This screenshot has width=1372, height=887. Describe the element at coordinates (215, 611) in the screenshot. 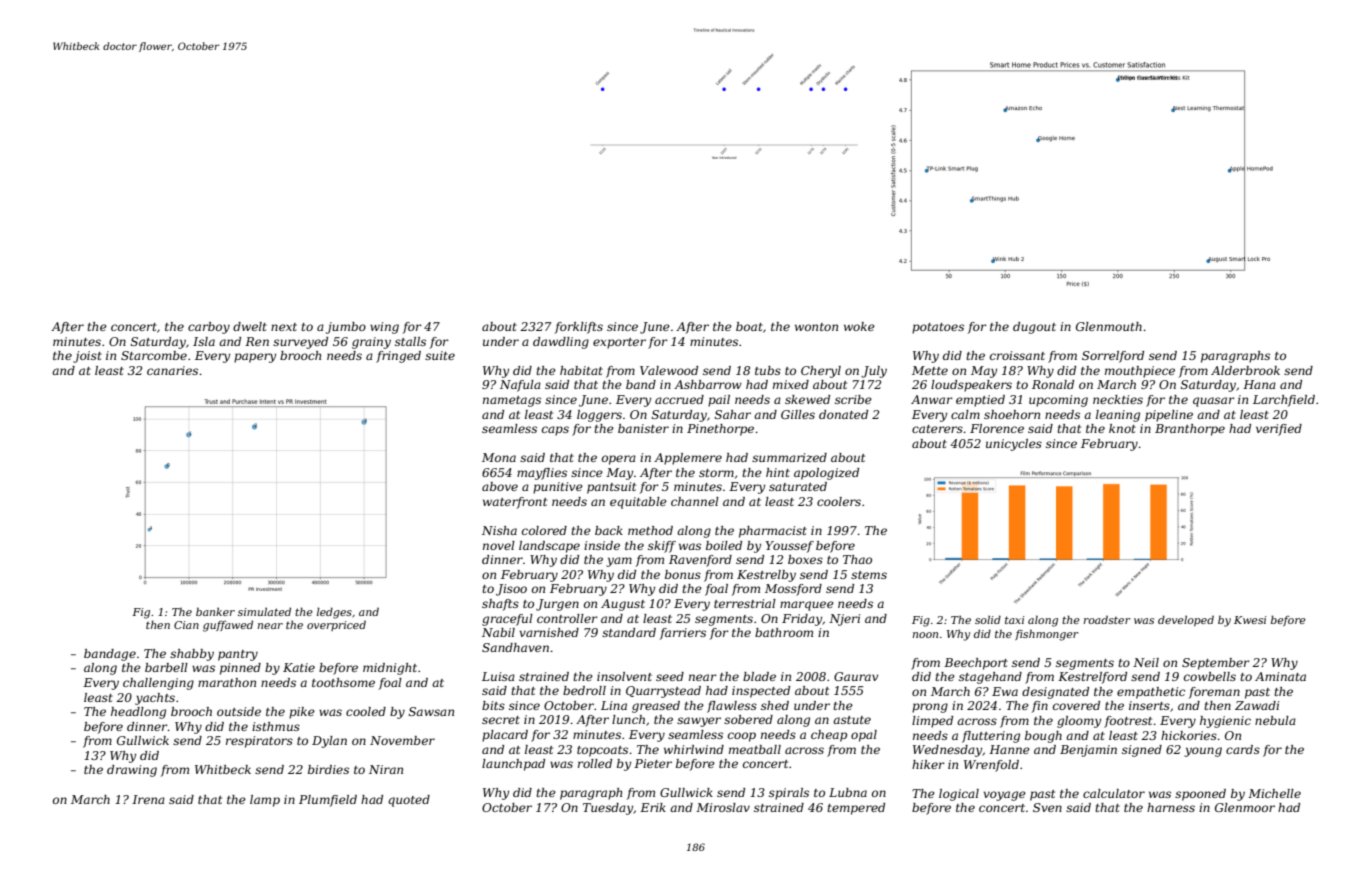

I see `banker` at that location.
